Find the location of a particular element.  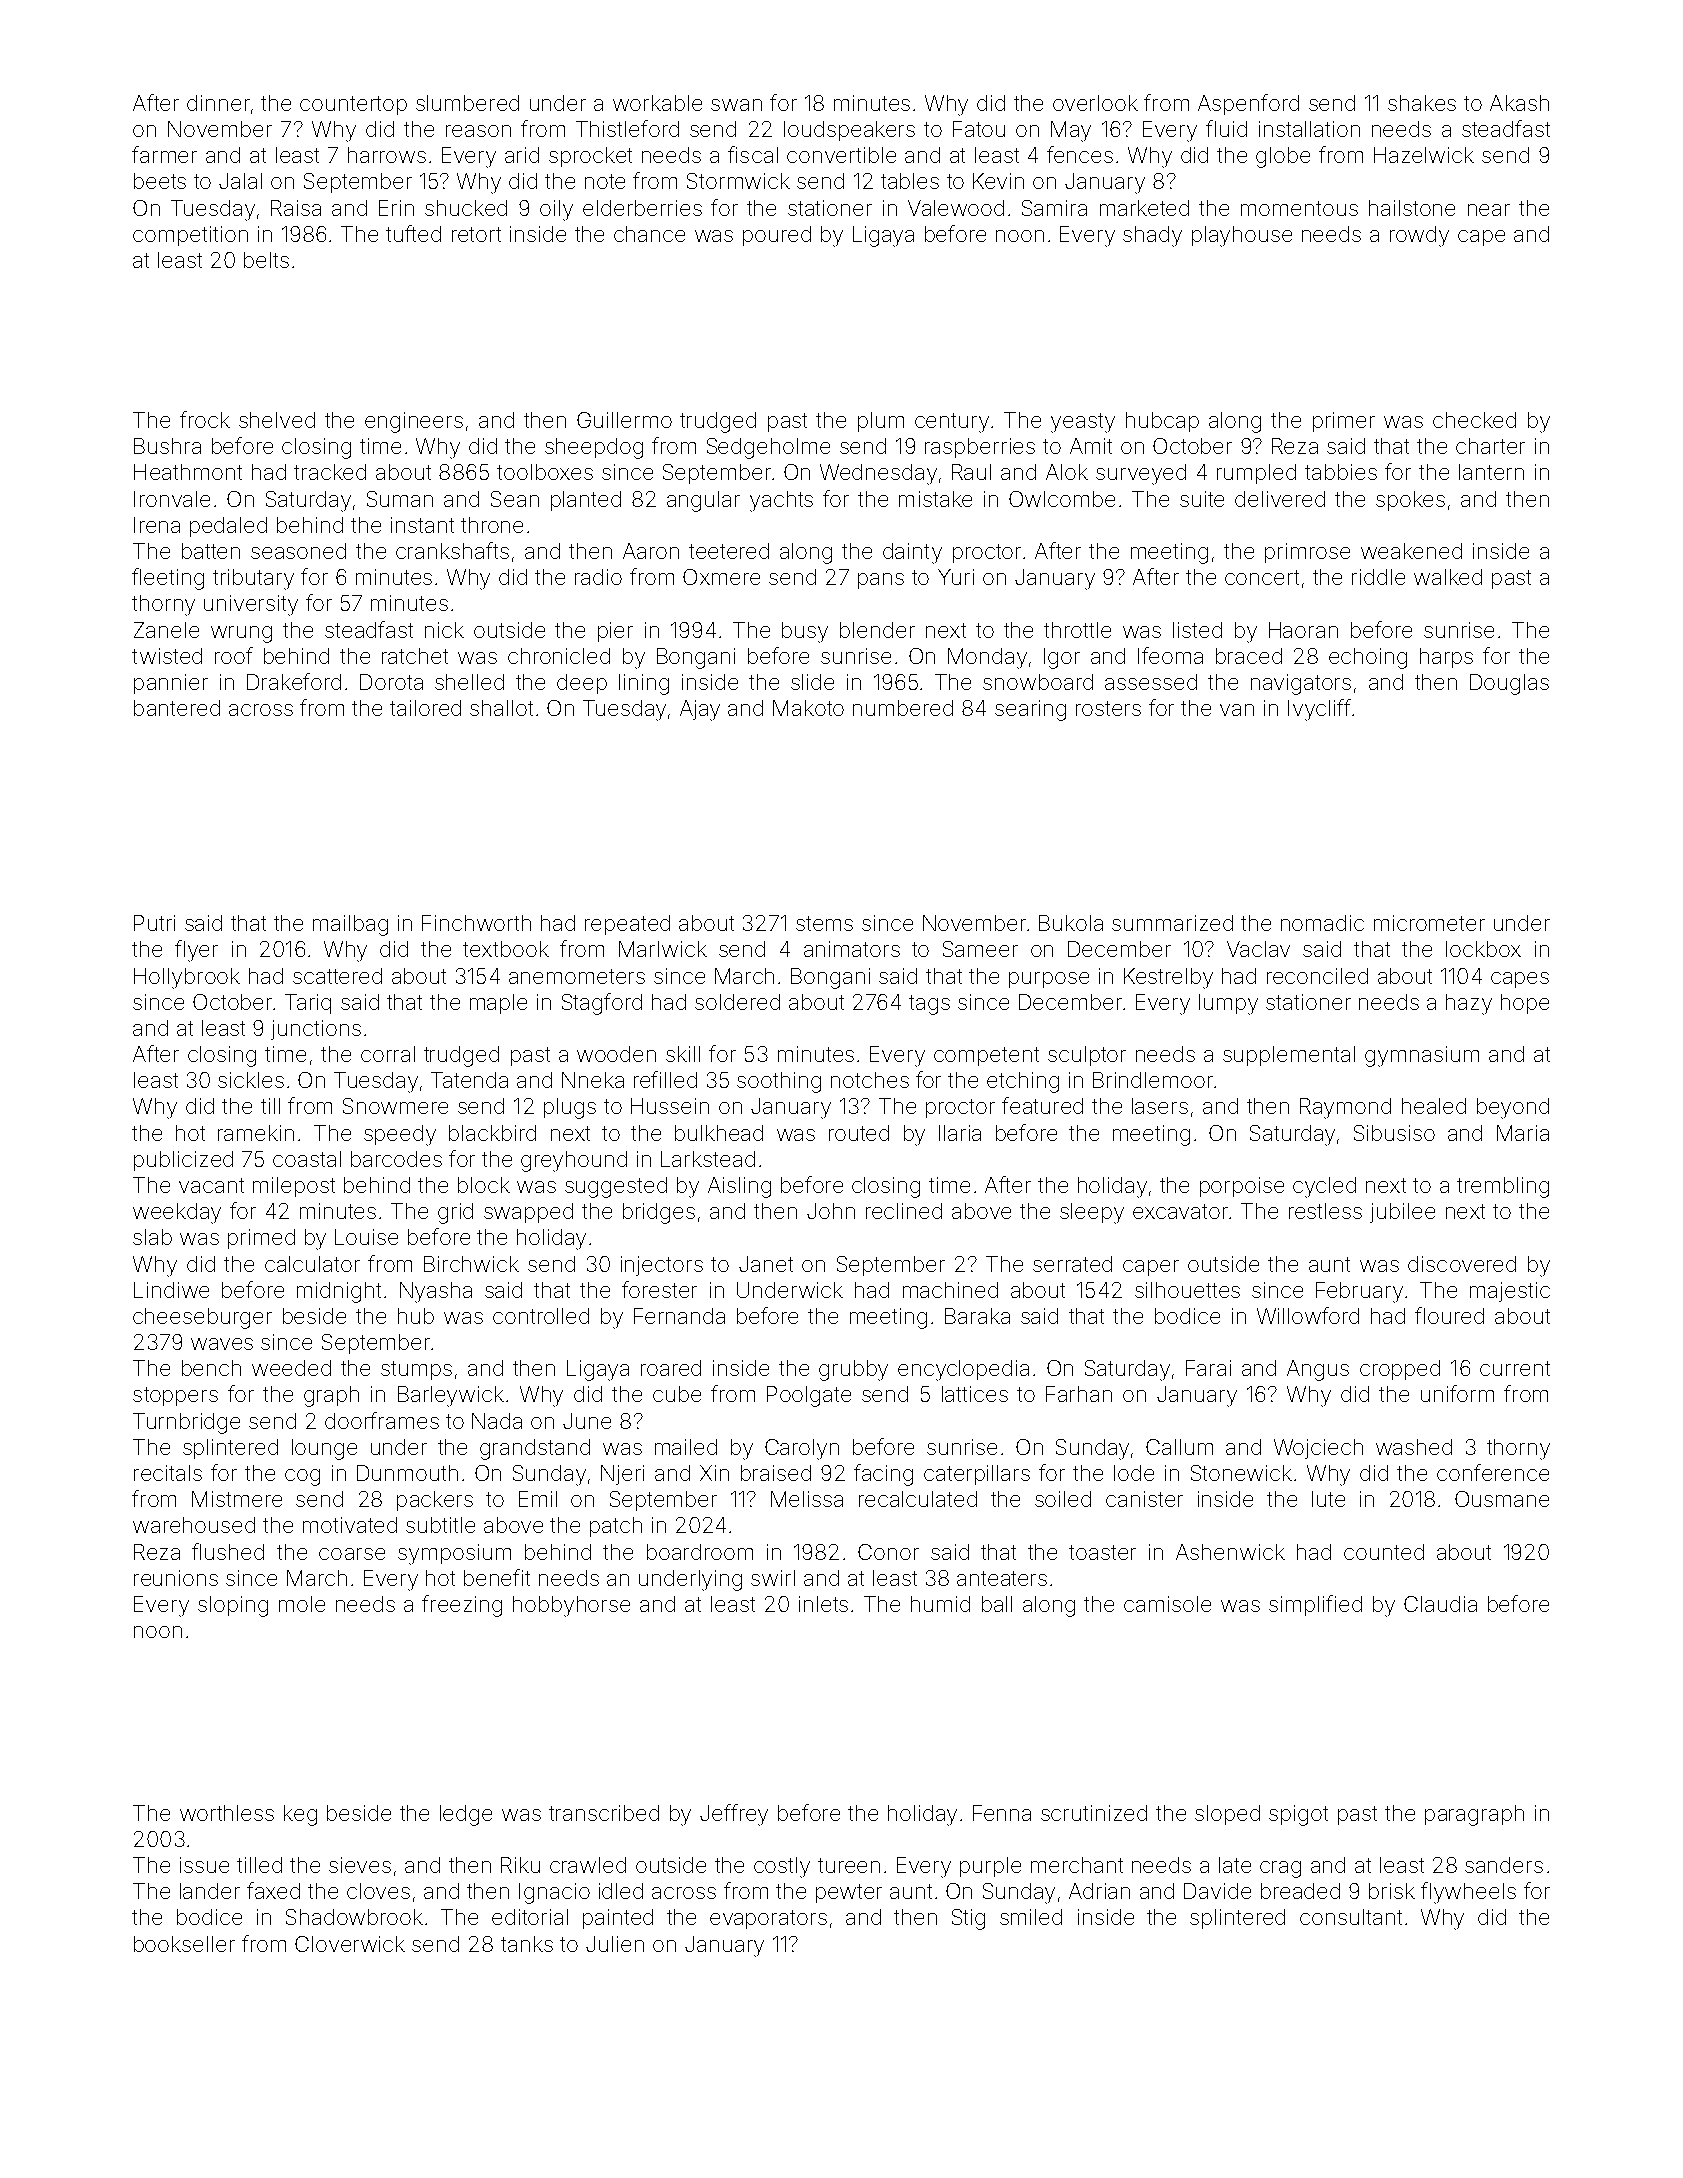

sickles is located at coordinates (251, 1080).
